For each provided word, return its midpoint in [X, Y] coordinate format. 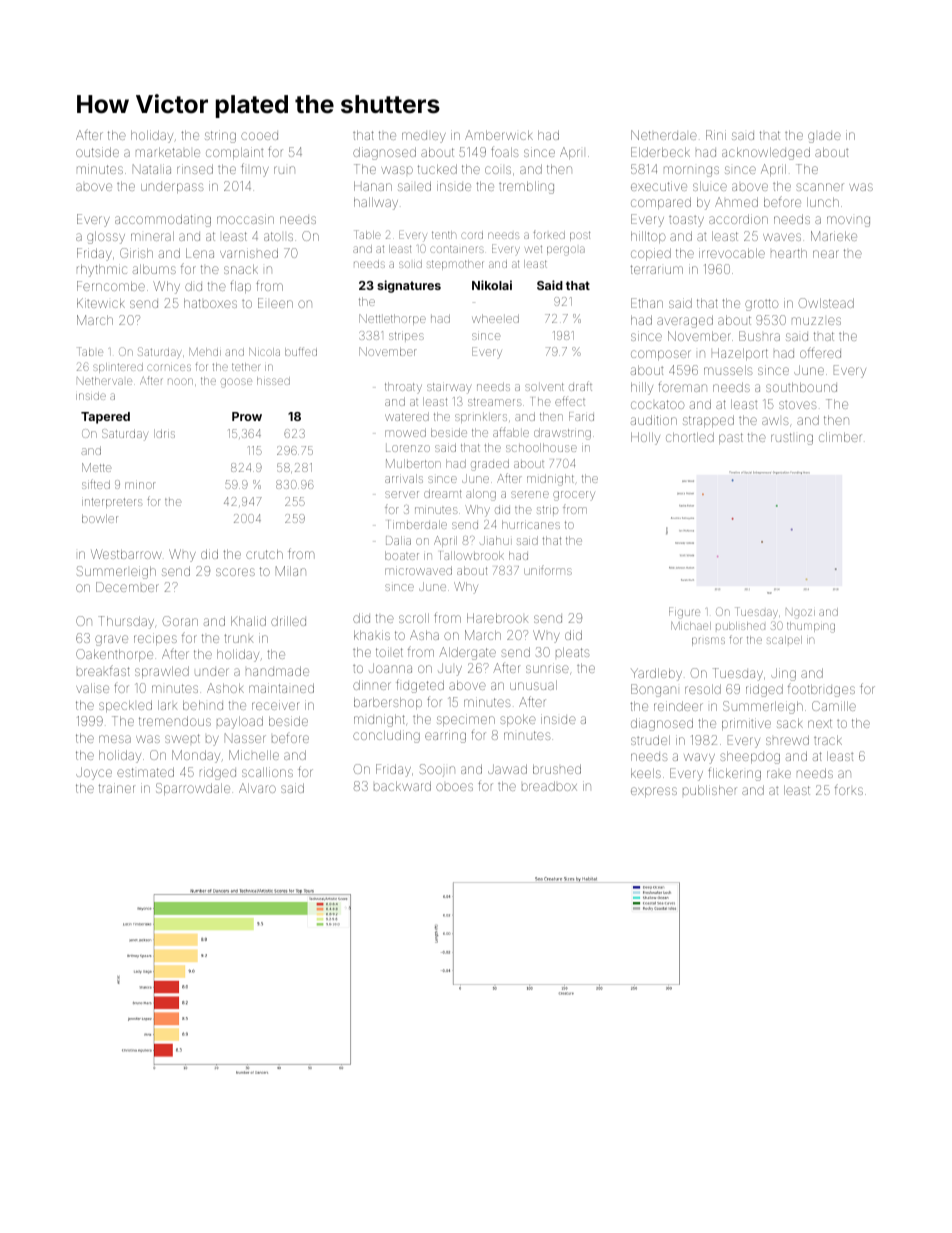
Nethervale [104, 381]
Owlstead [826, 303]
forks [849, 789]
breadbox [549, 786]
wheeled [495, 318]
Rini [716, 135]
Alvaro [257, 788]
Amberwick [499, 135]
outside [97, 152]
